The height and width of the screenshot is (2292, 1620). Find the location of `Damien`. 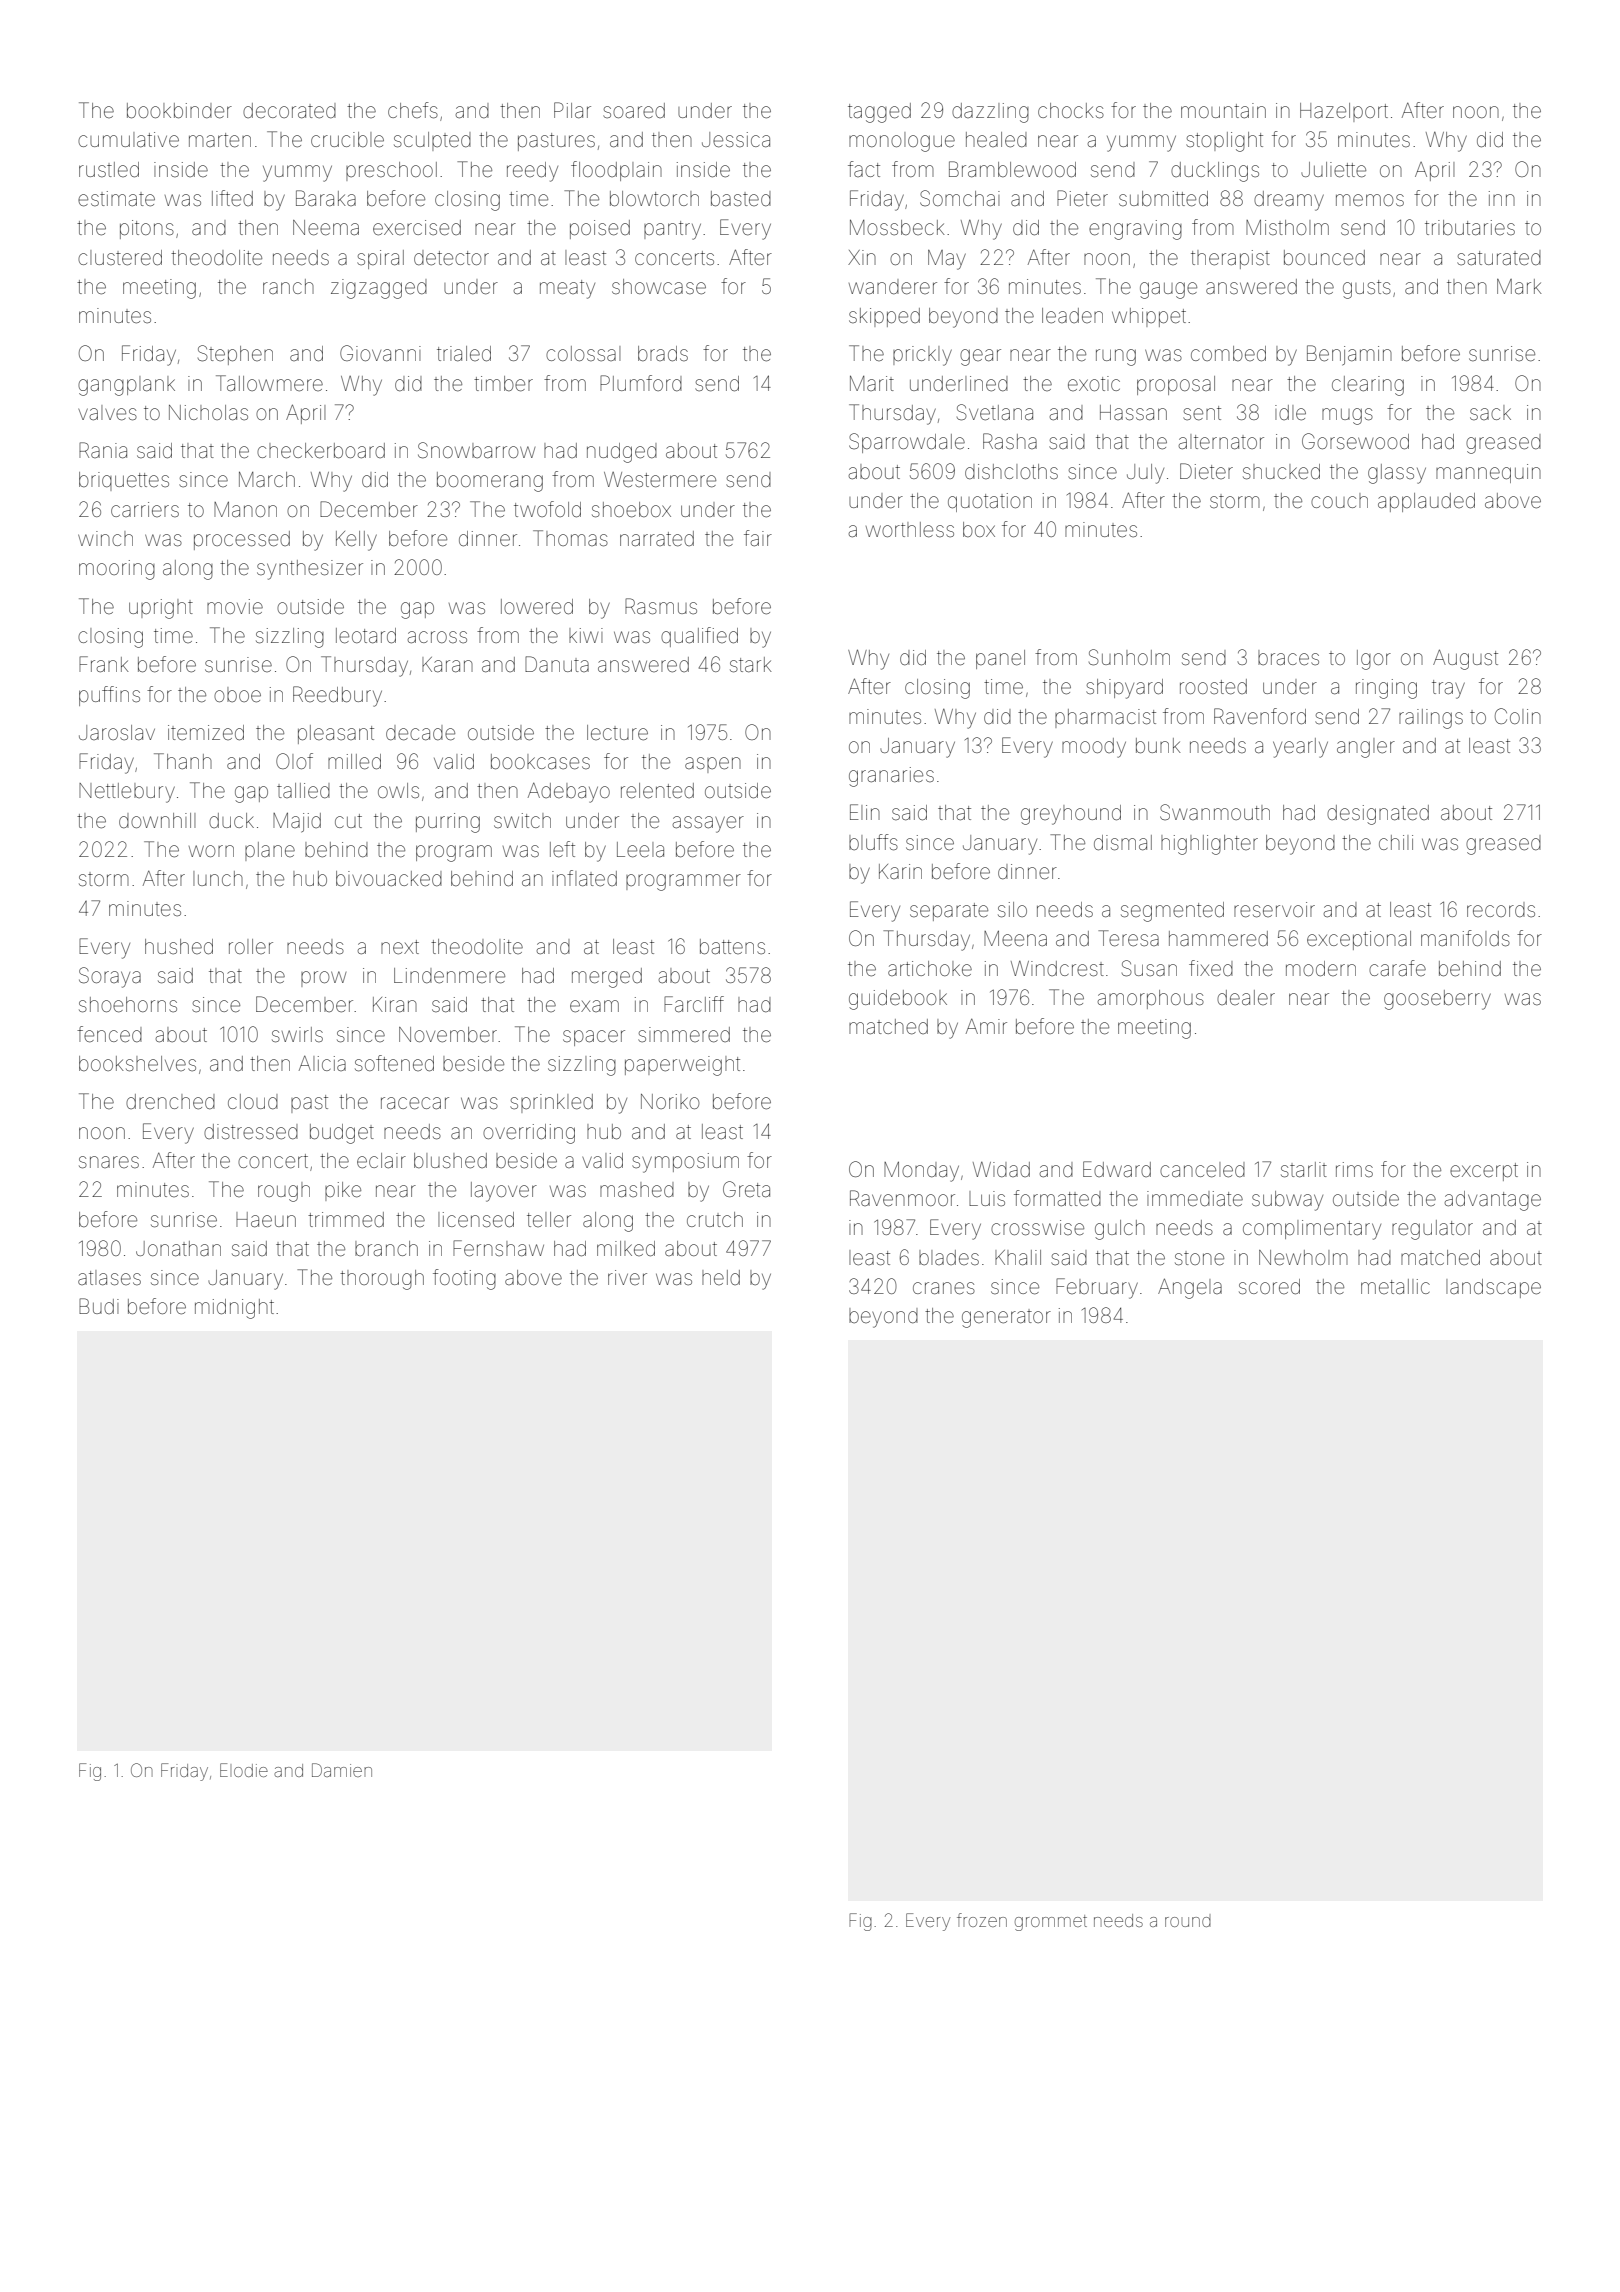

Damien is located at coordinates (342, 1770).
